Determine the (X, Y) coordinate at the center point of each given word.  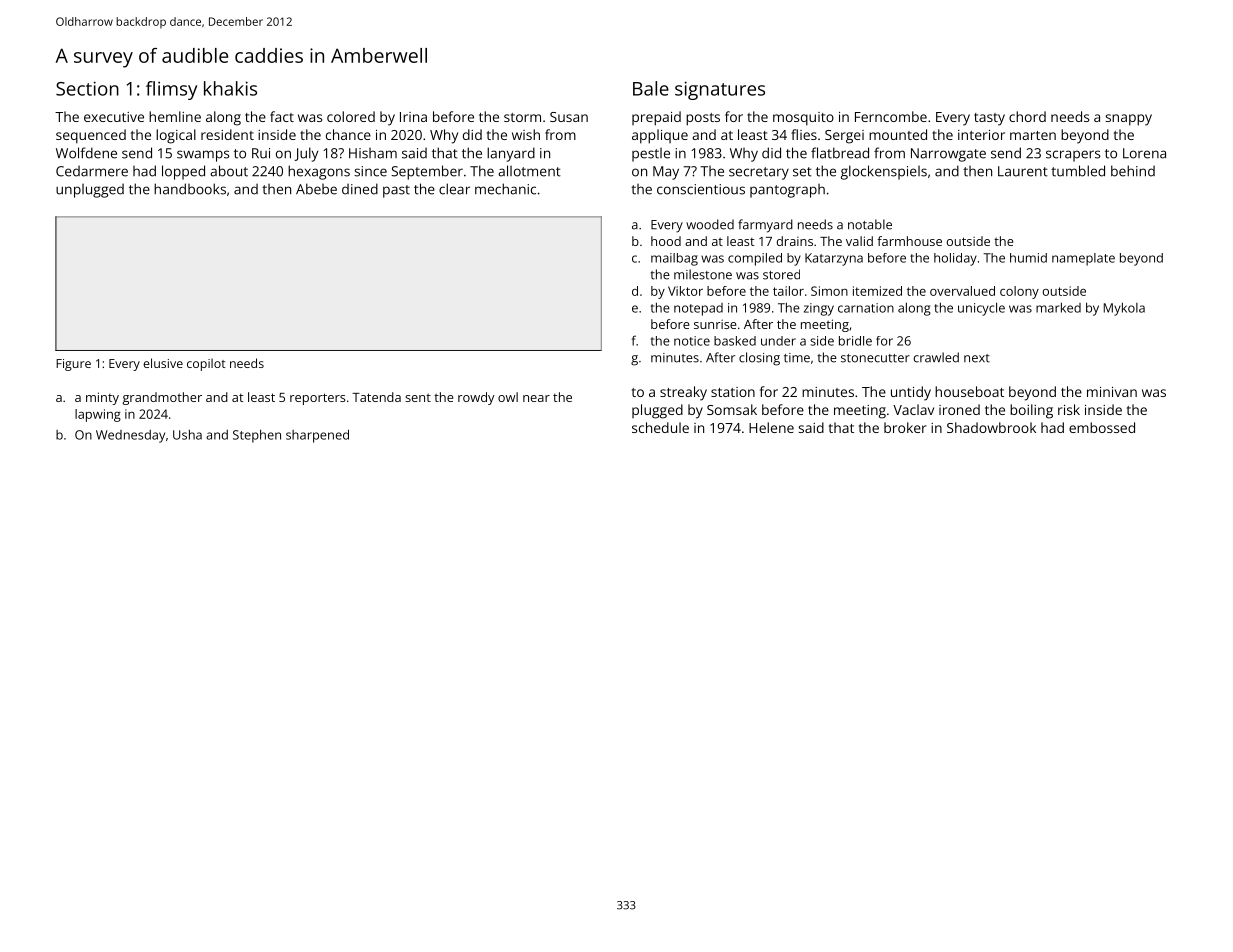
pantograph (787, 191)
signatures (720, 90)
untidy (911, 393)
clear (454, 189)
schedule (660, 427)
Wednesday (130, 436)
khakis (230, 88)
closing (759, 359)
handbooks (190, 189)
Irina (413, 117)
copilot (206, 364)
